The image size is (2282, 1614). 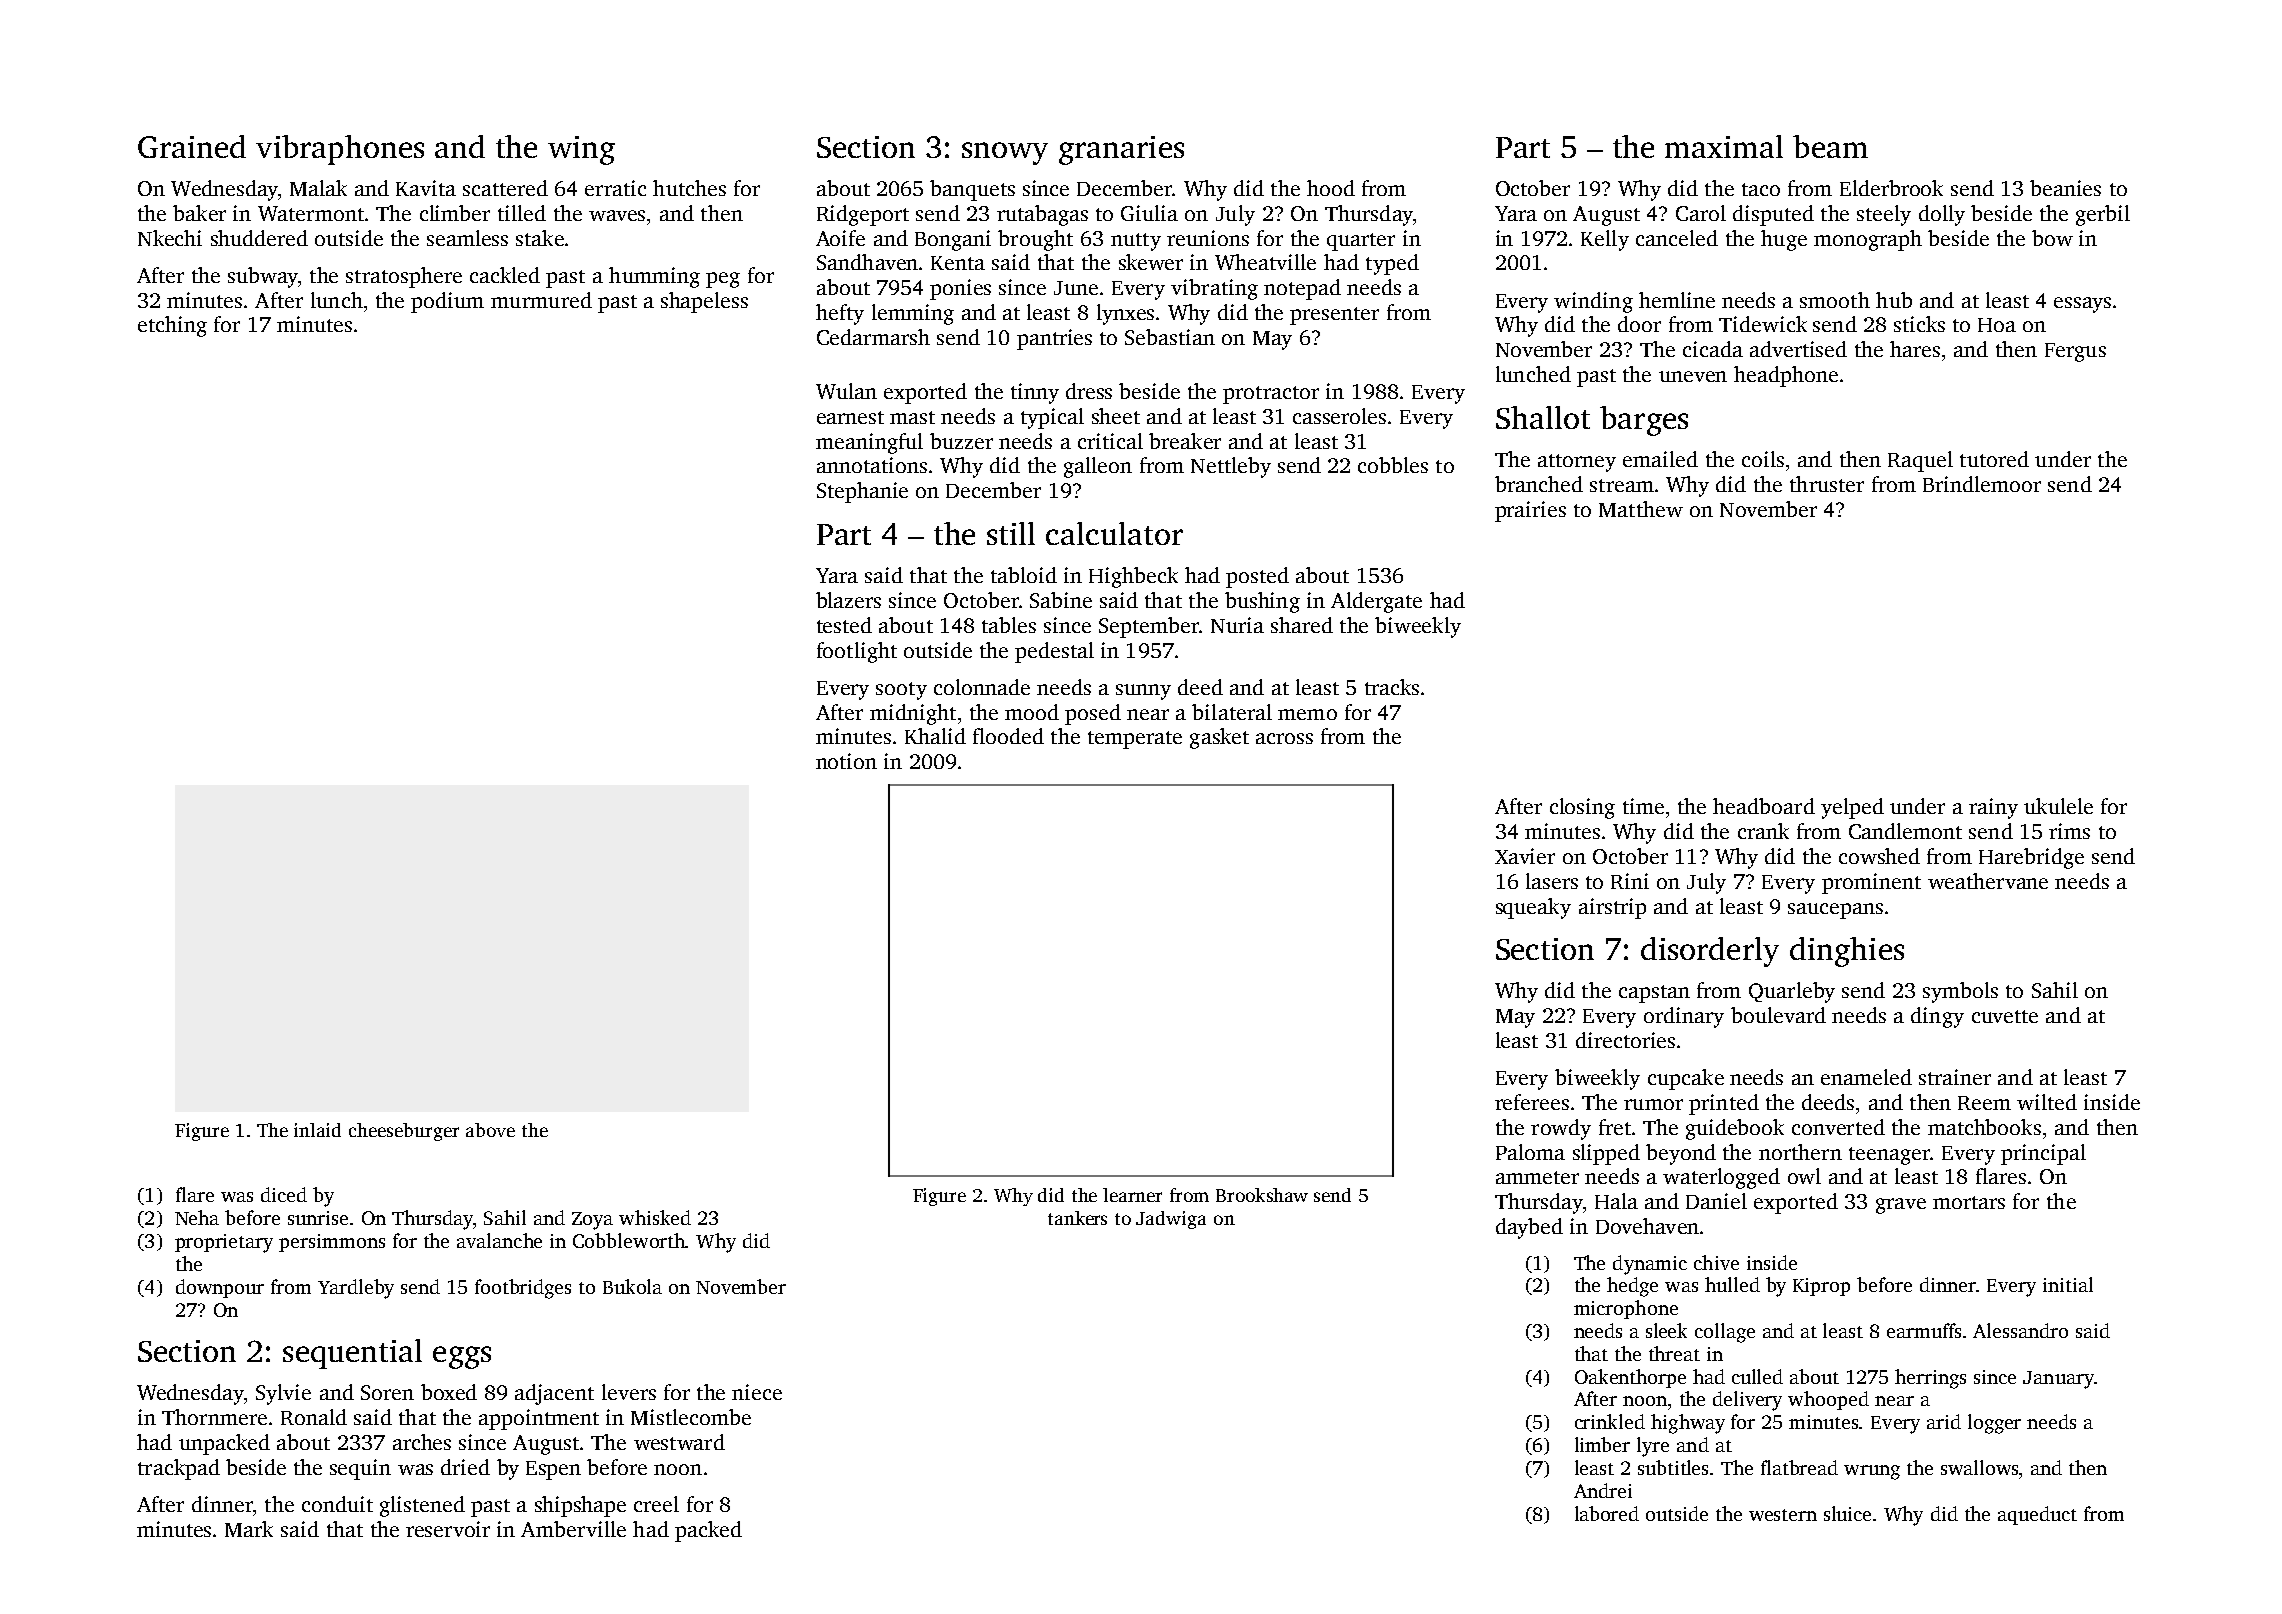 What do you see at coordinates (1525, 856) in the image?
I see `Xavier` at bounding box center [1525, 856].
